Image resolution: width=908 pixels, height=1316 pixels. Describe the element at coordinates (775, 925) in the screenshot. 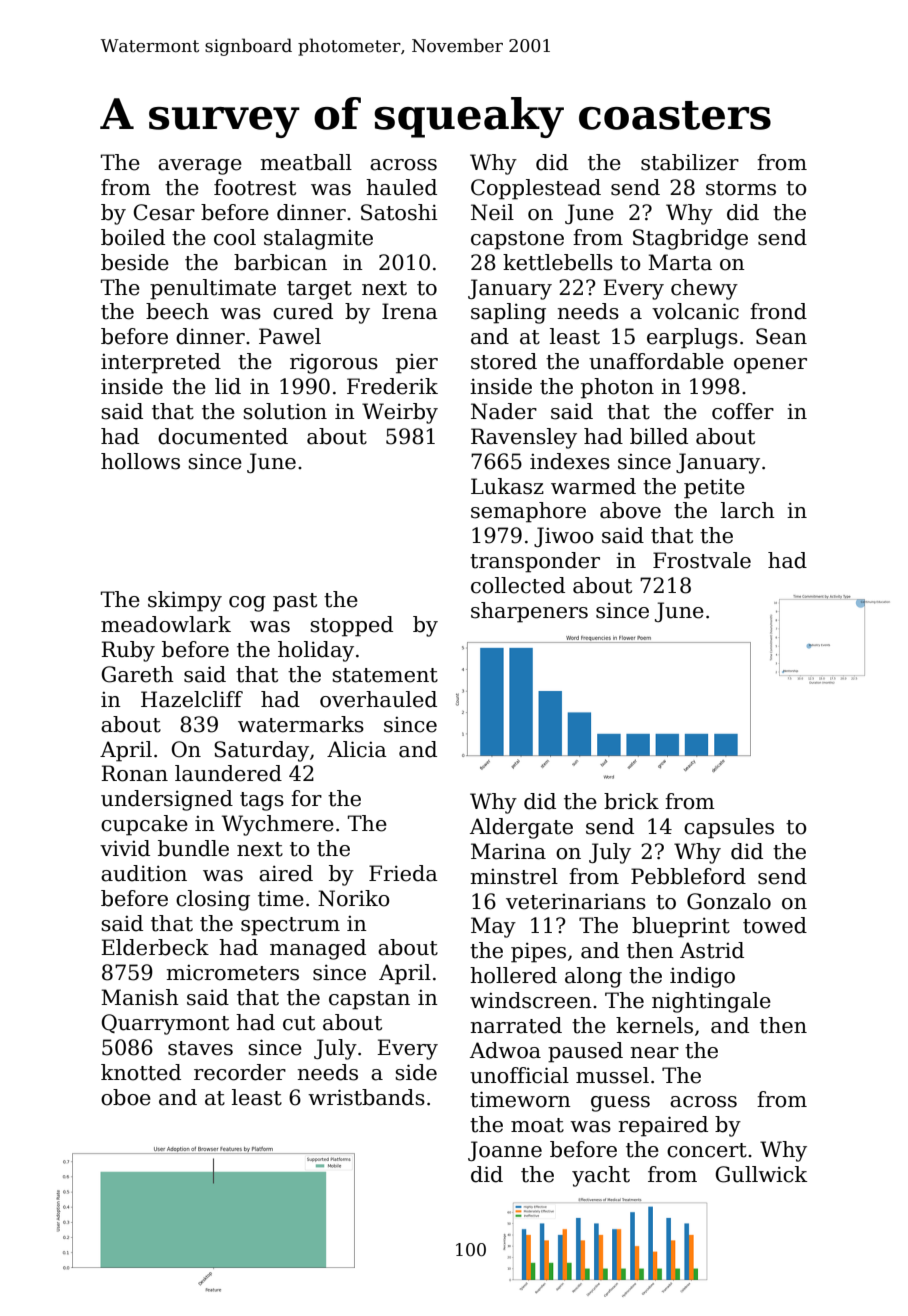

I see `towed` at that location.
